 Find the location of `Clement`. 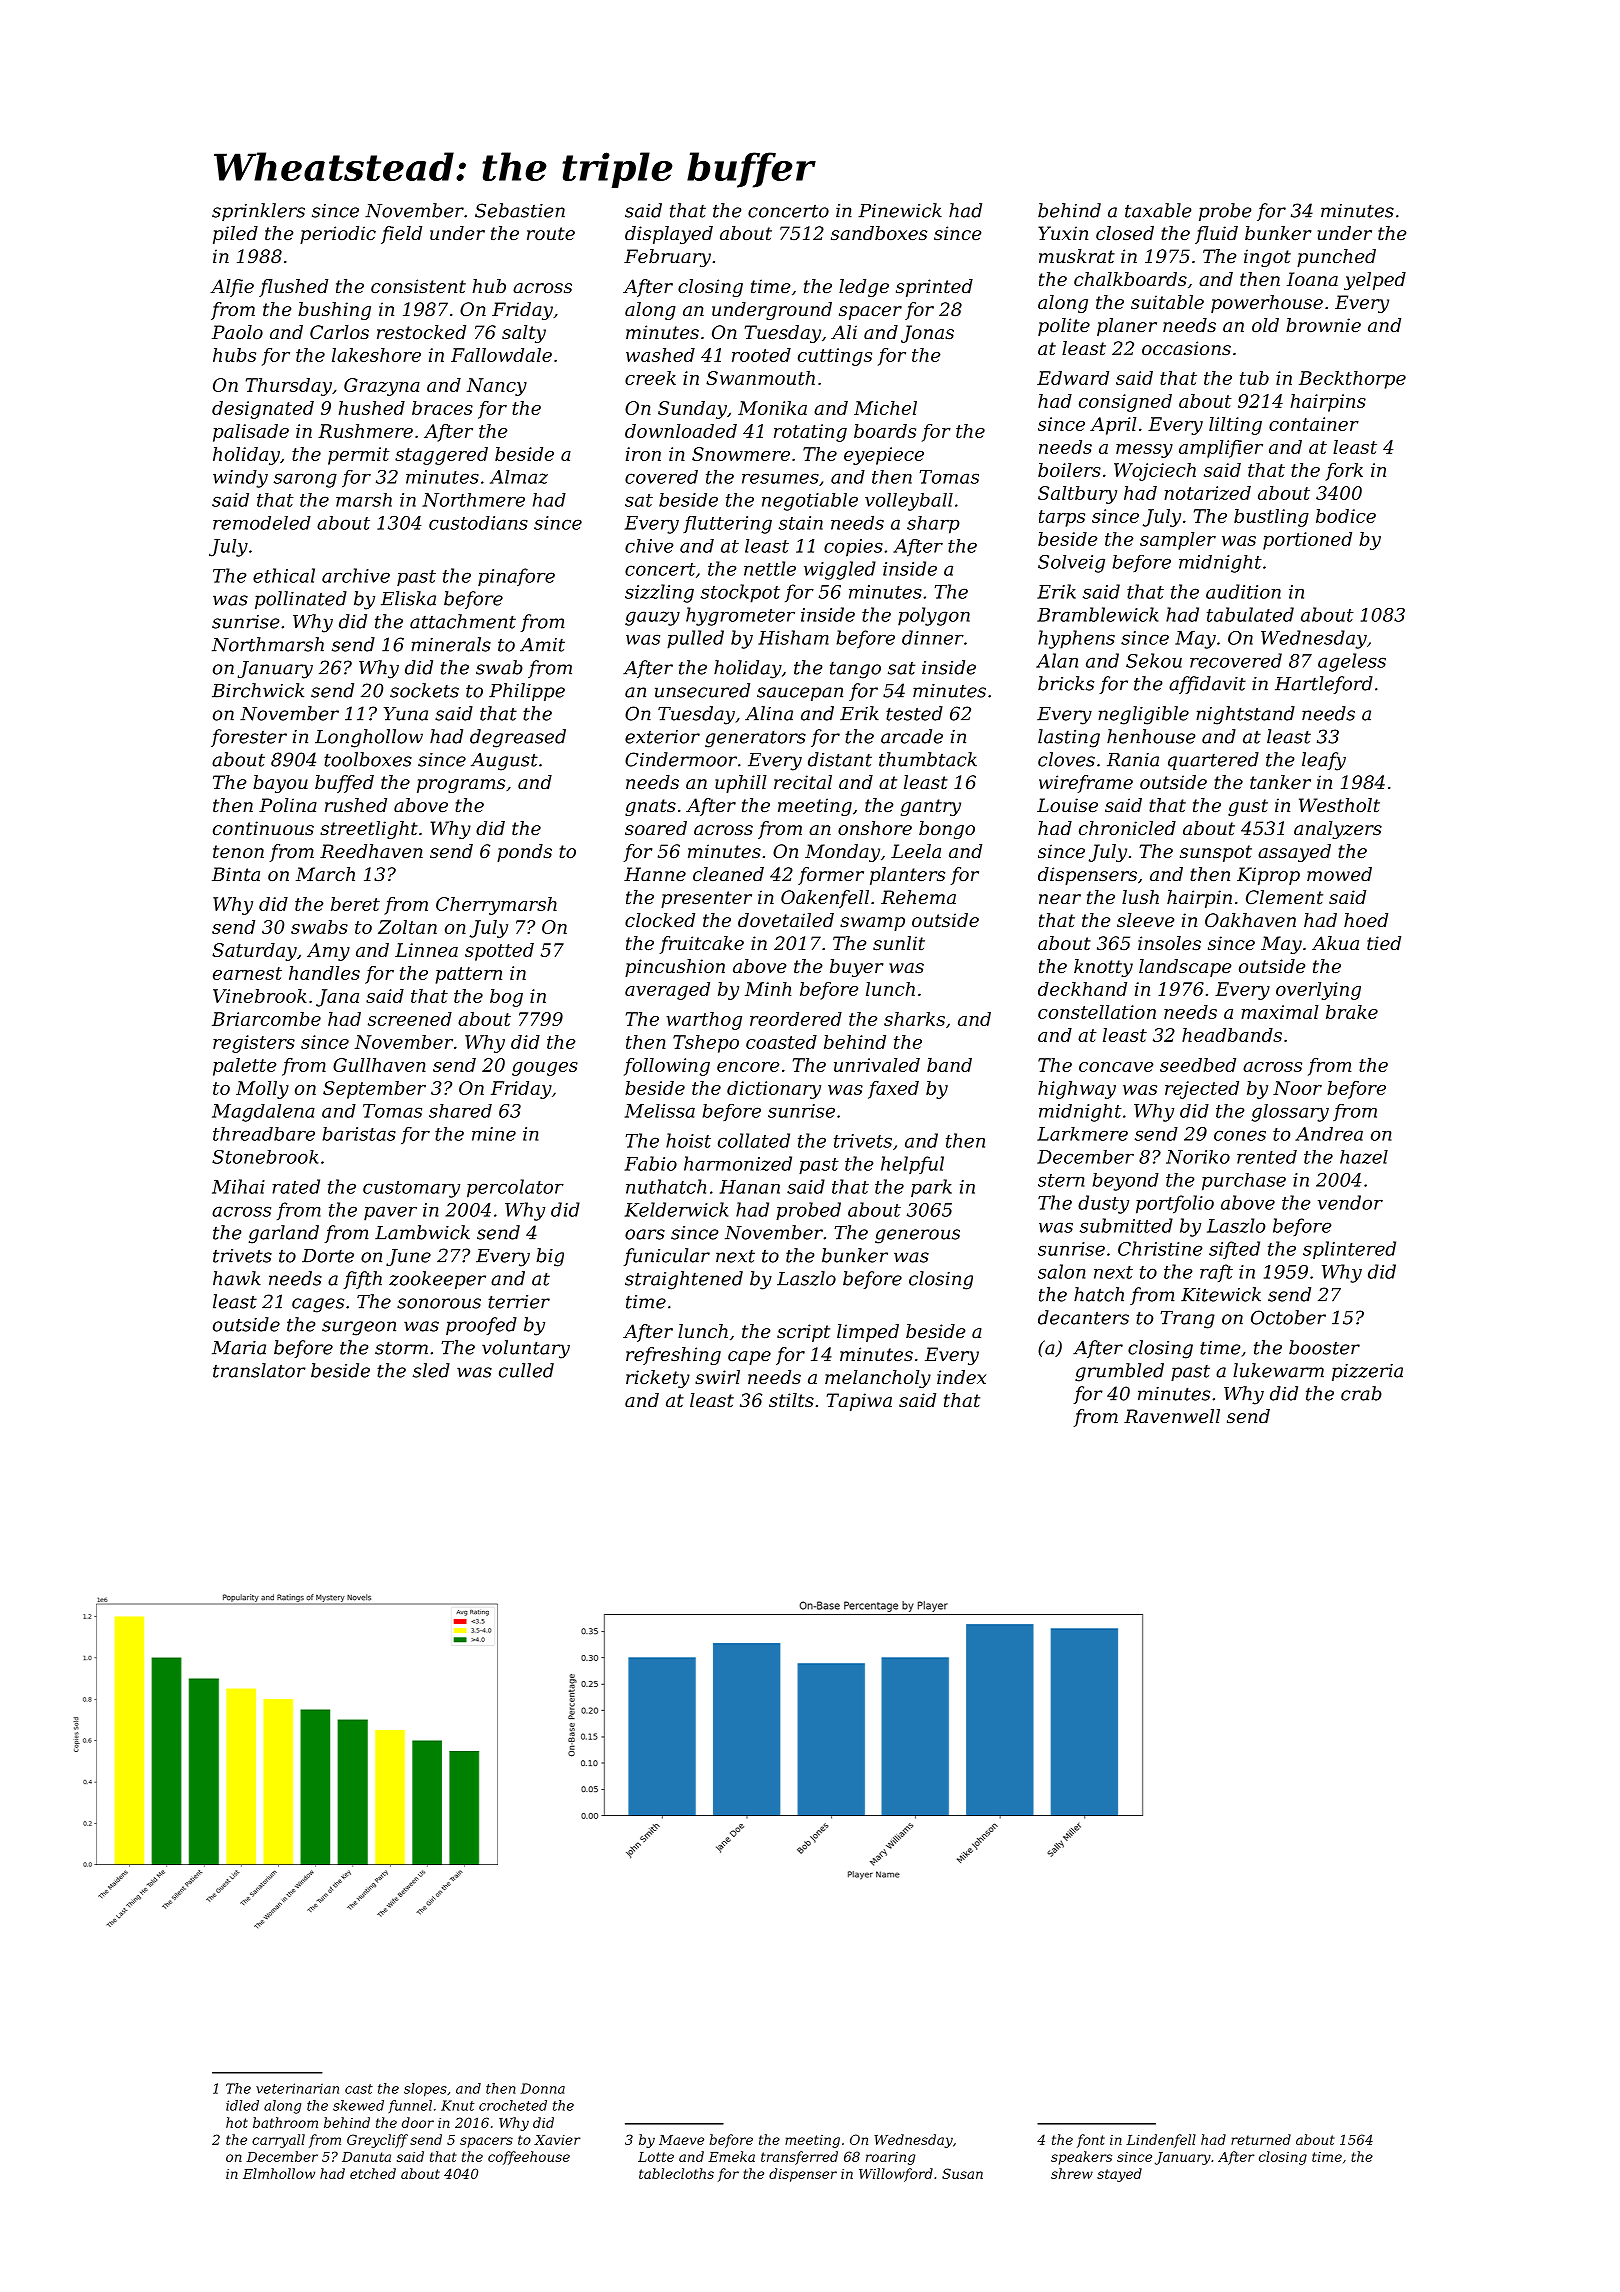

Clement is located at coordinates (1284, 897).
